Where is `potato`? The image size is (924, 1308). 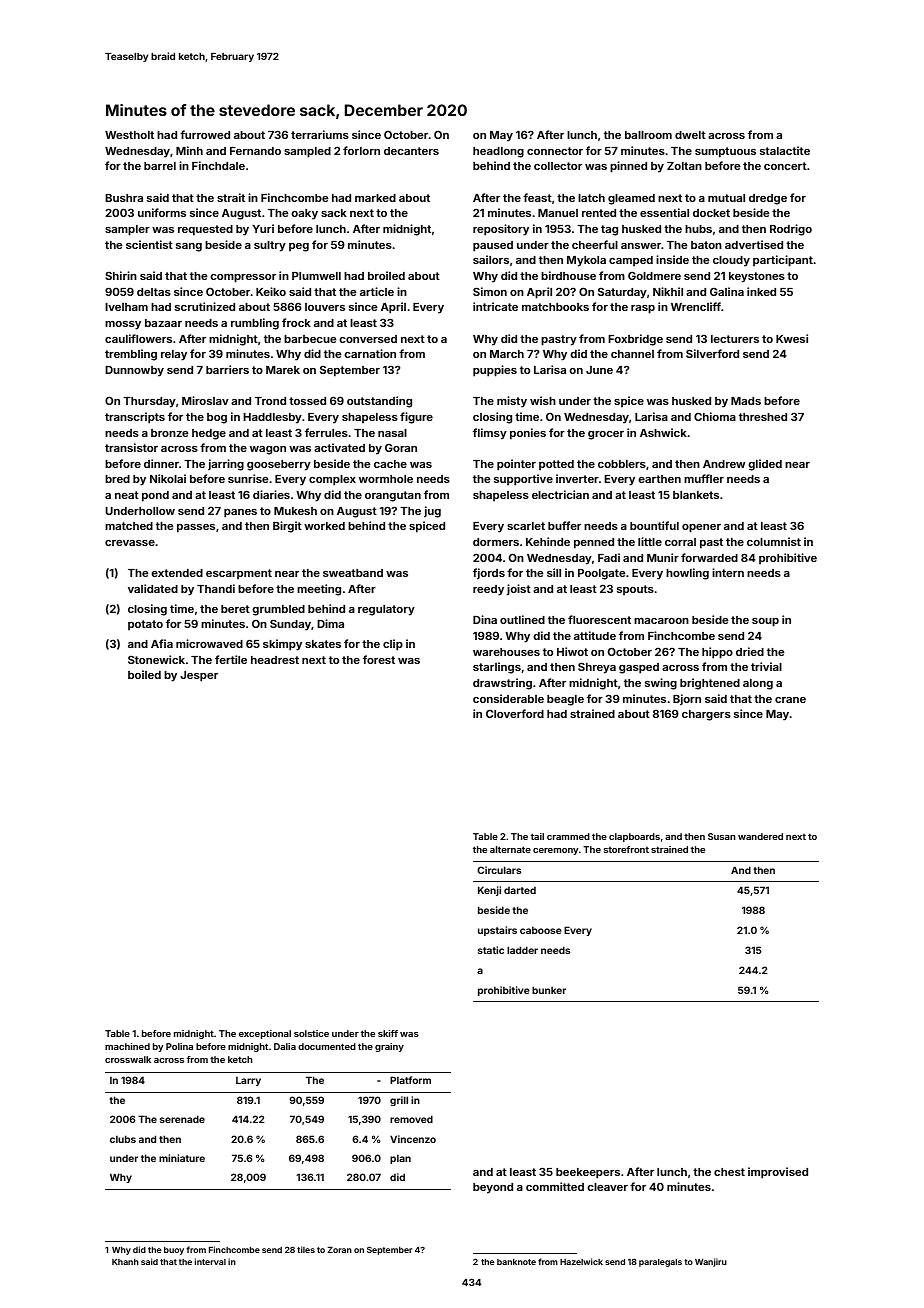 potato is located at coordinates (145, 625).
